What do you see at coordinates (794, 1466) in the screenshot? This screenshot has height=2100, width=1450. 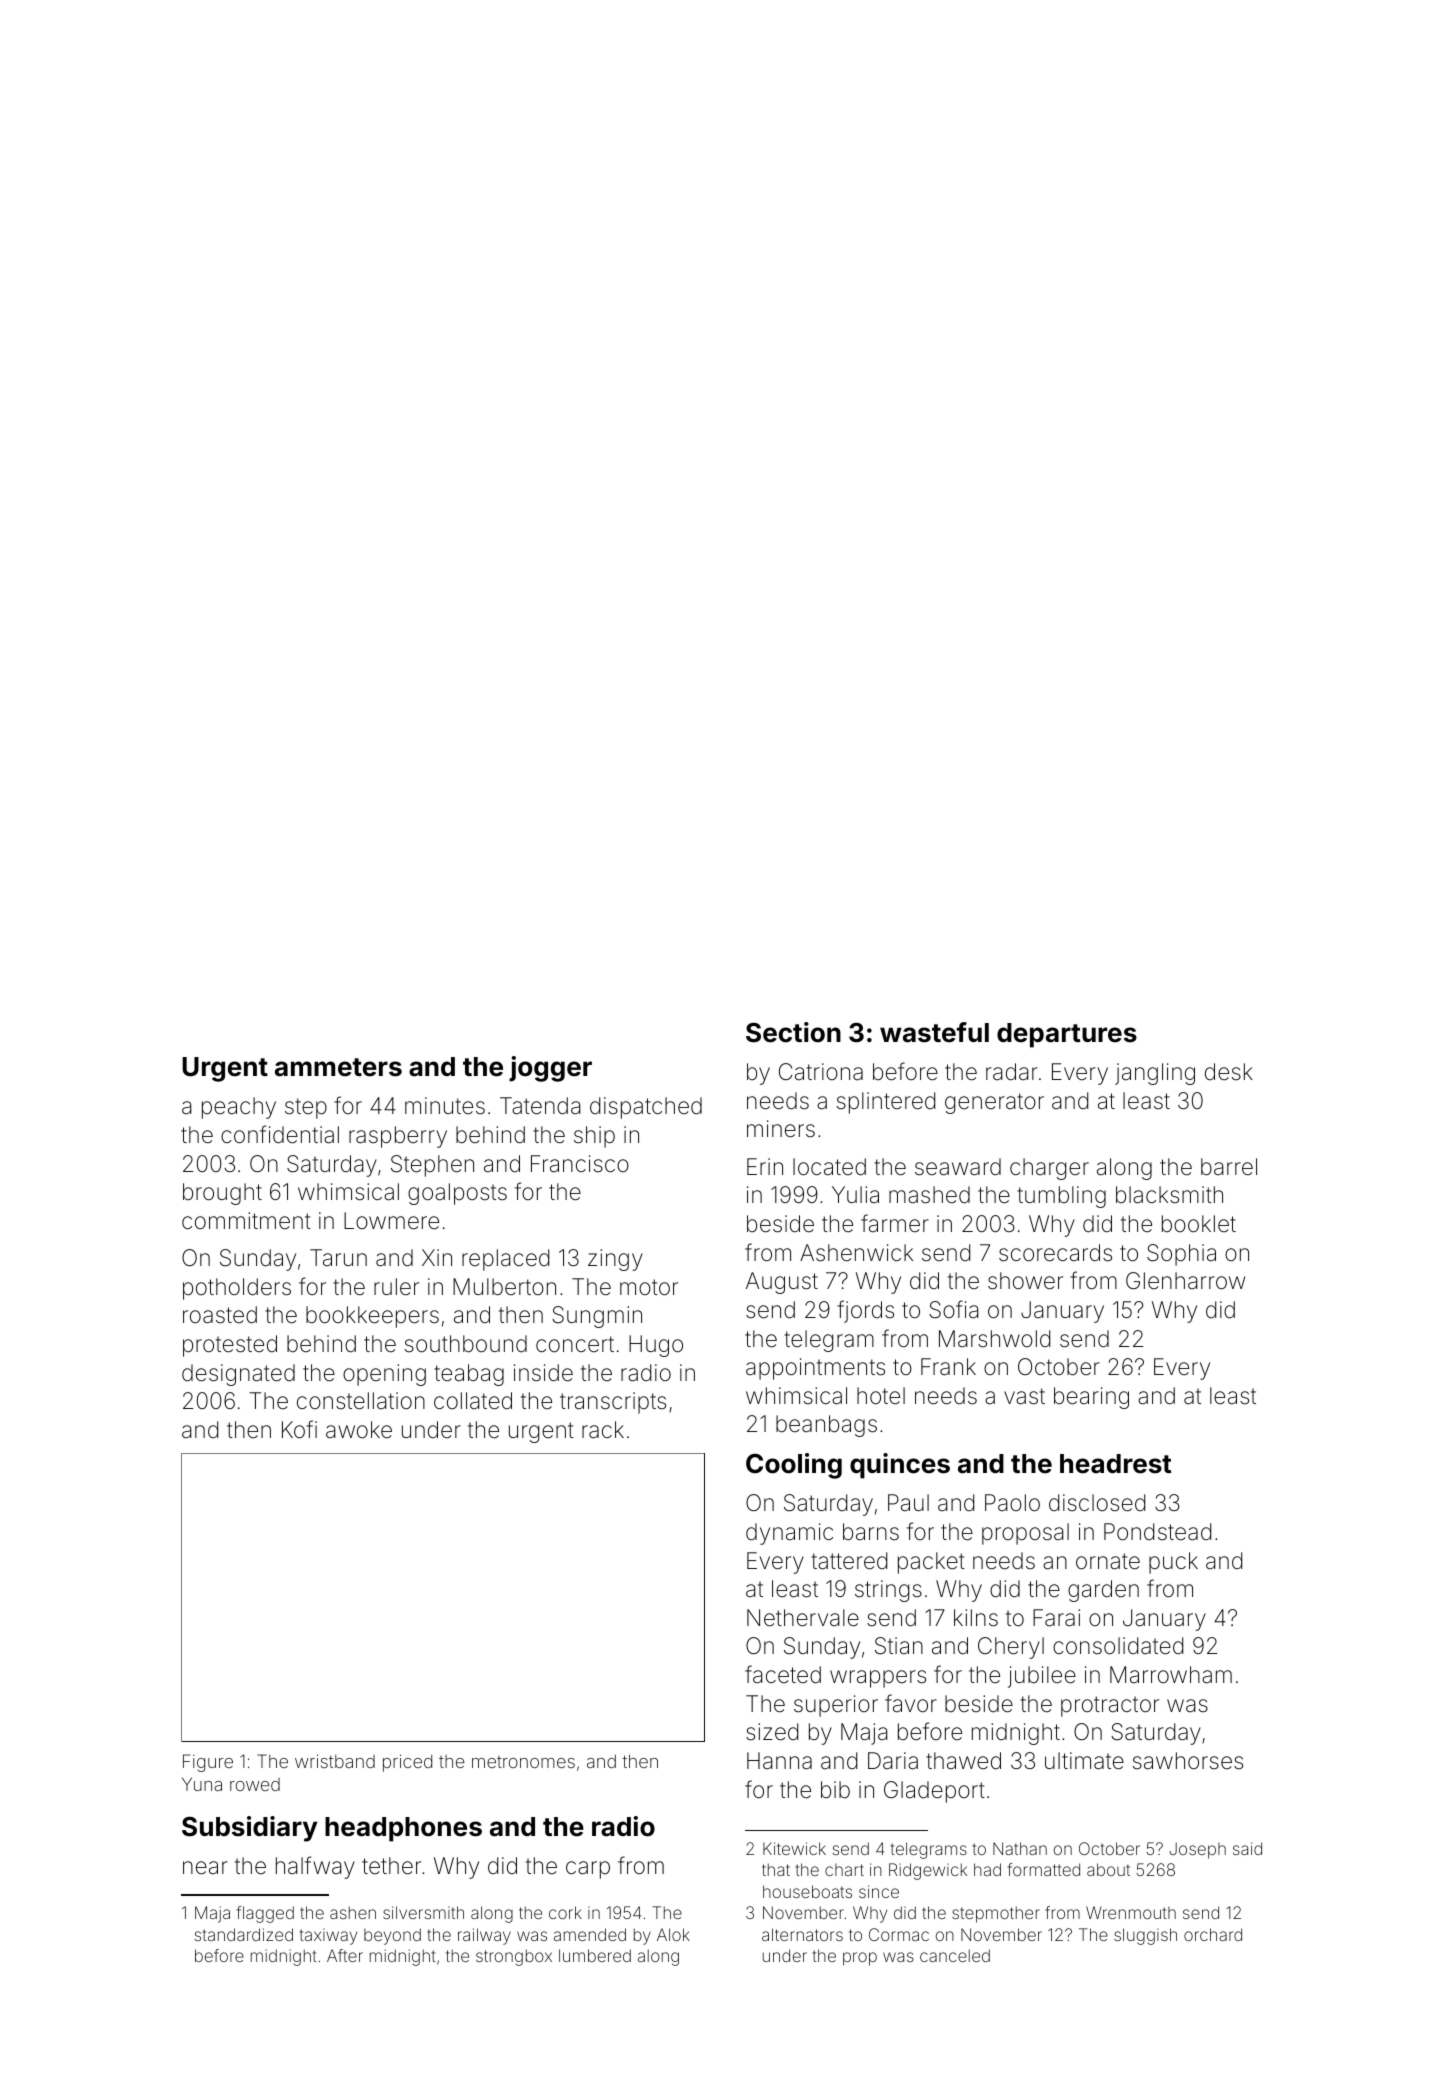 I see `Cooling` at bounding box center [794, 1466].
